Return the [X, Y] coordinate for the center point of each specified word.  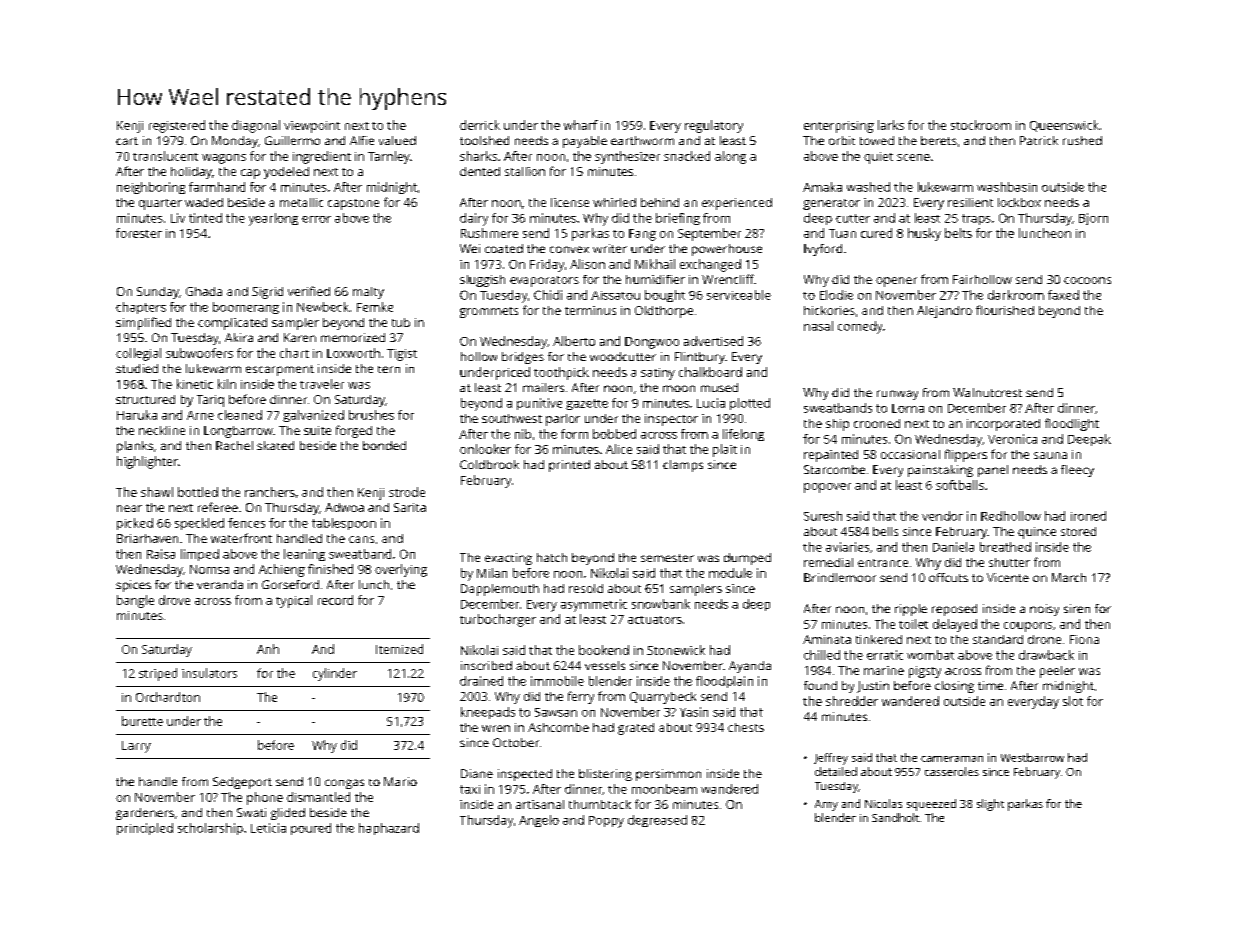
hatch [552, 557]
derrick [480, 125]
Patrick [1039, 140]
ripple [911, 610]
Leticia [268, 828]
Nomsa [209, 569]
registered [177, 126]
